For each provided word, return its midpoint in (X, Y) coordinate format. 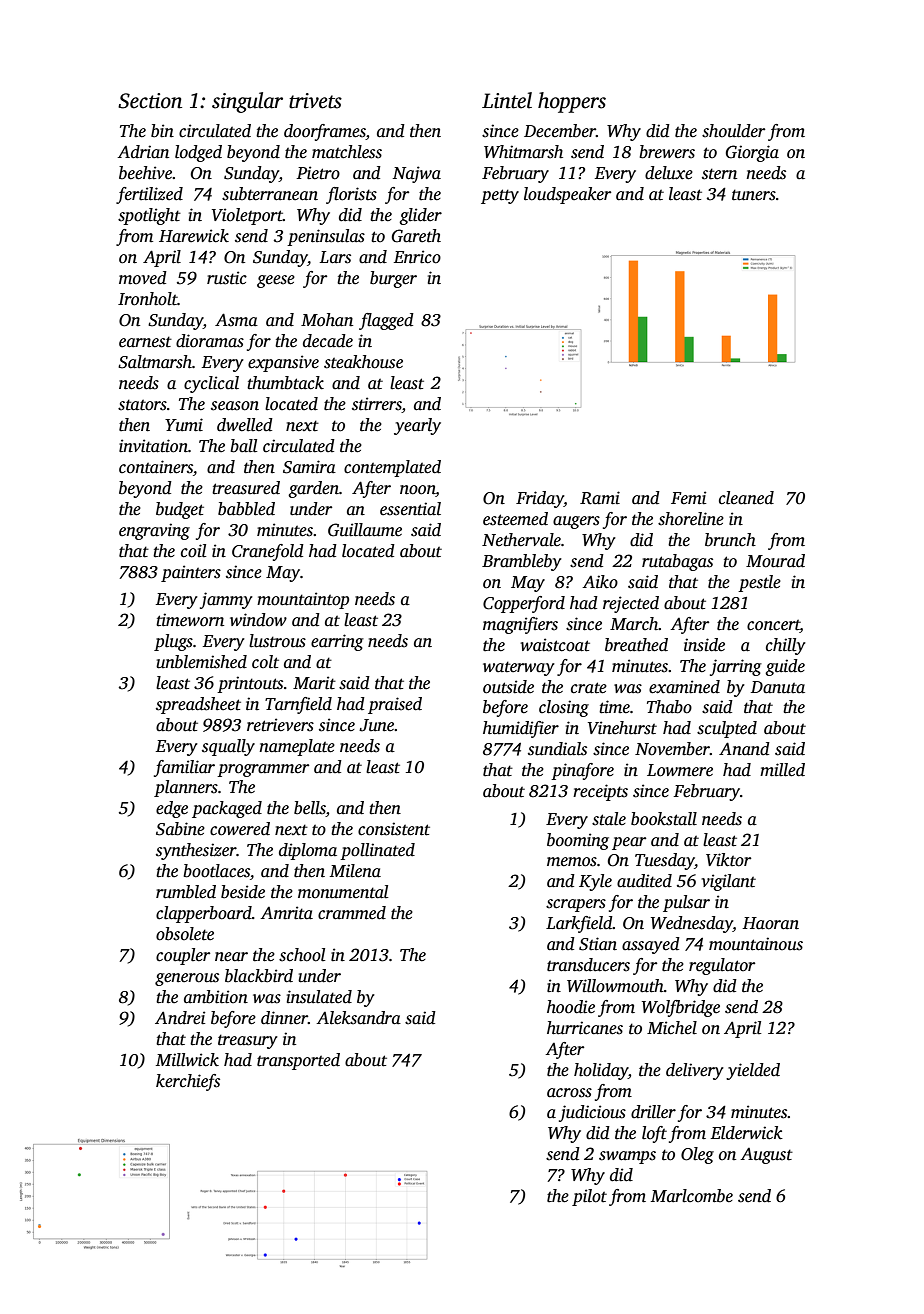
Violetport (247, 216)
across (569, 1093)
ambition (216, 997)
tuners (754, 195)
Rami (600, 498)
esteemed (515, 519)
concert (773, 625)
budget (180, 510)
